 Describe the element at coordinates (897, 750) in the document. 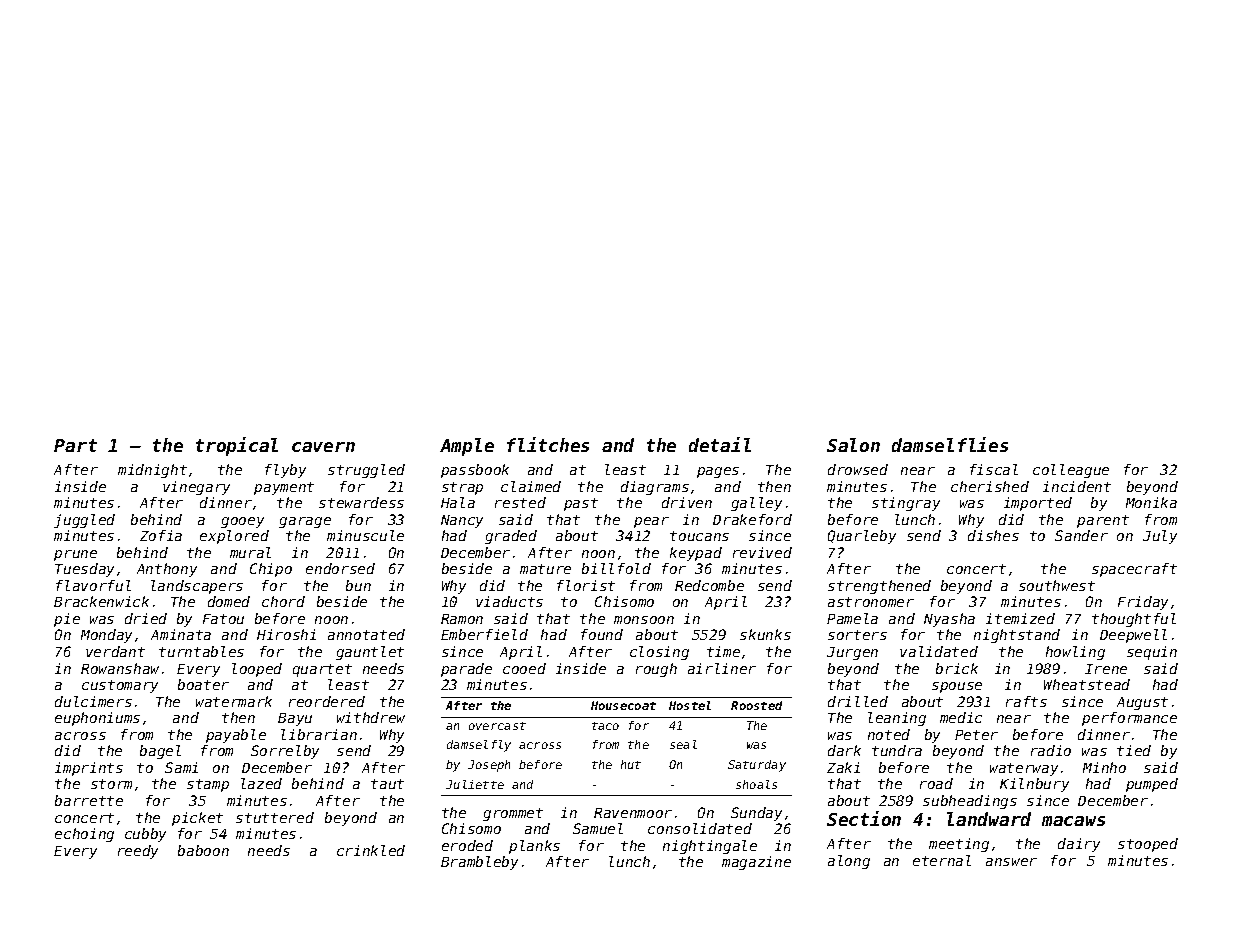

I see `tundra` at that location.
